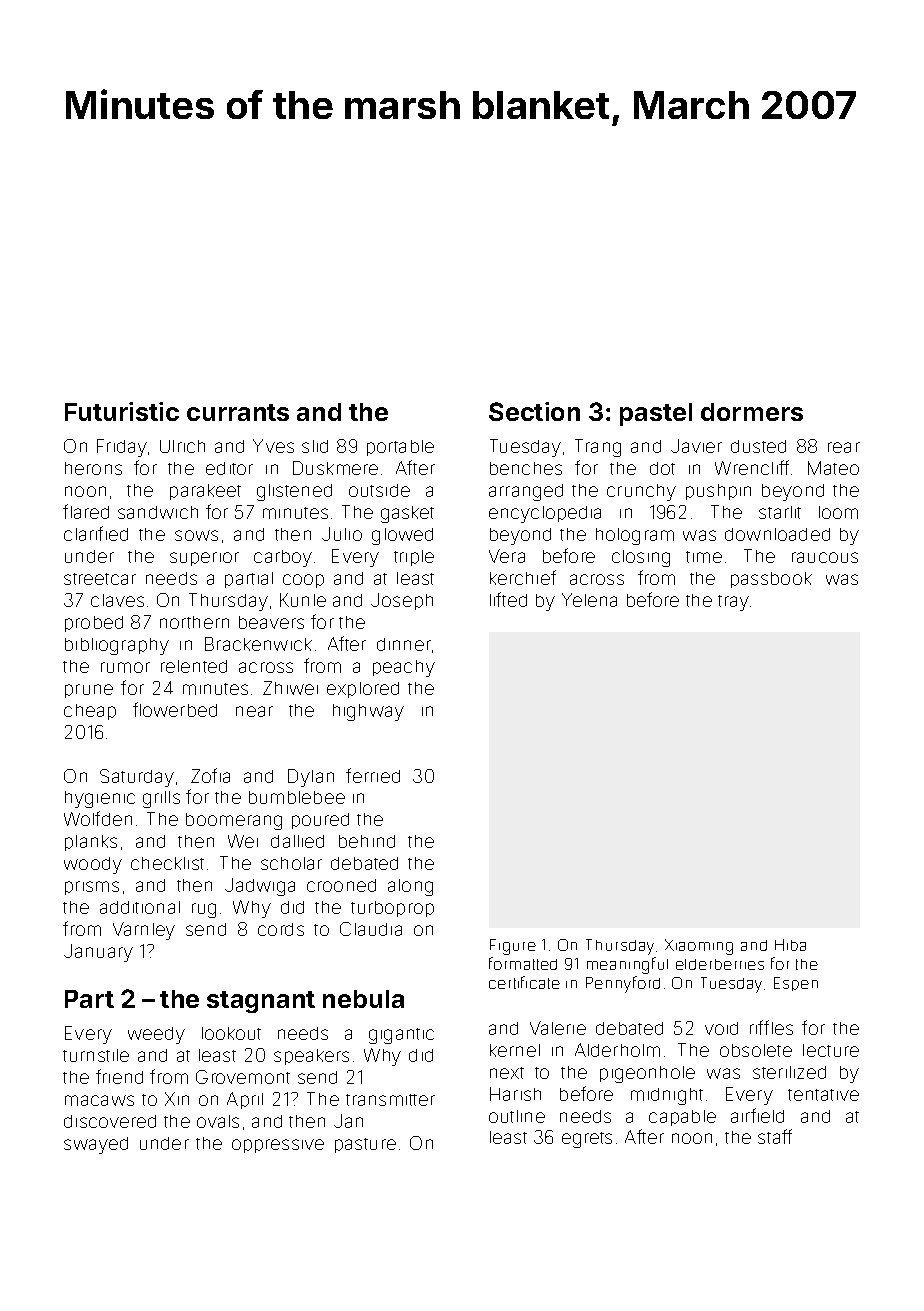 The image size is (924, 1311). What do you see at coordinates (790, 945) in the image?
I see `Hiba` at bounding box center [790, 945].
